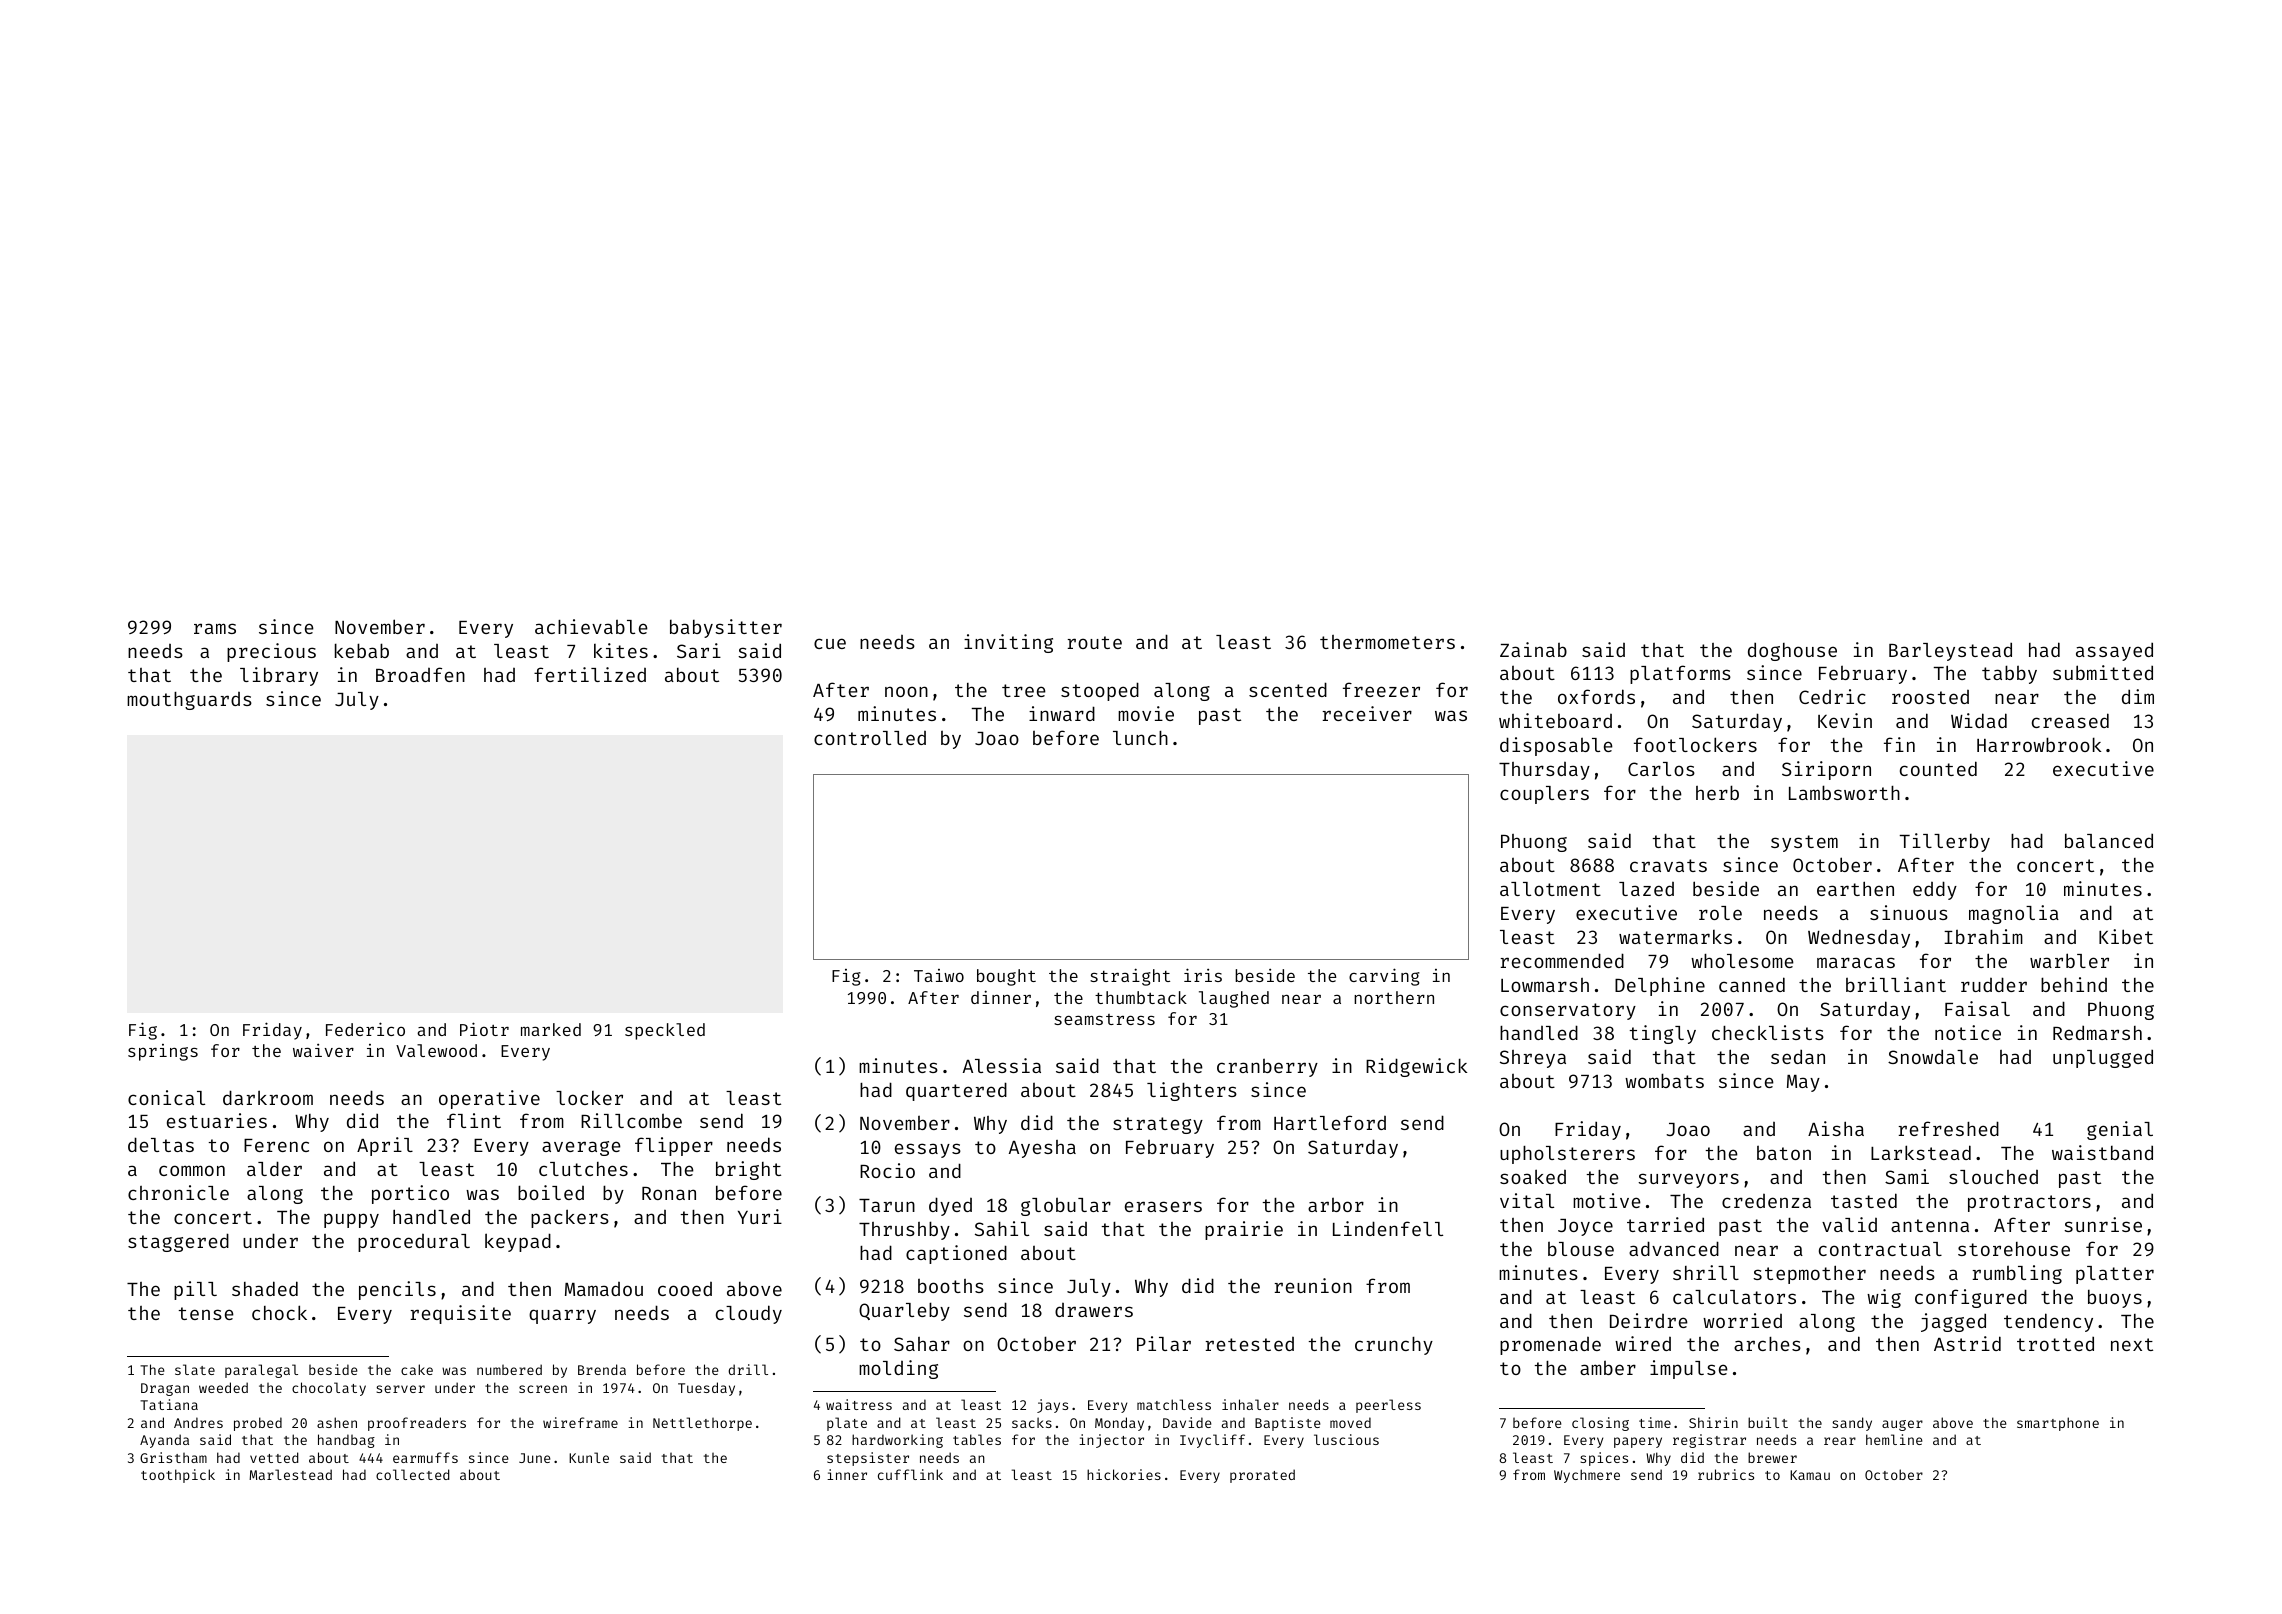 This image has width=2282, height=1614. Describe the element at coordinates (2114, 652) in the image. I see `assayed` at that location.
